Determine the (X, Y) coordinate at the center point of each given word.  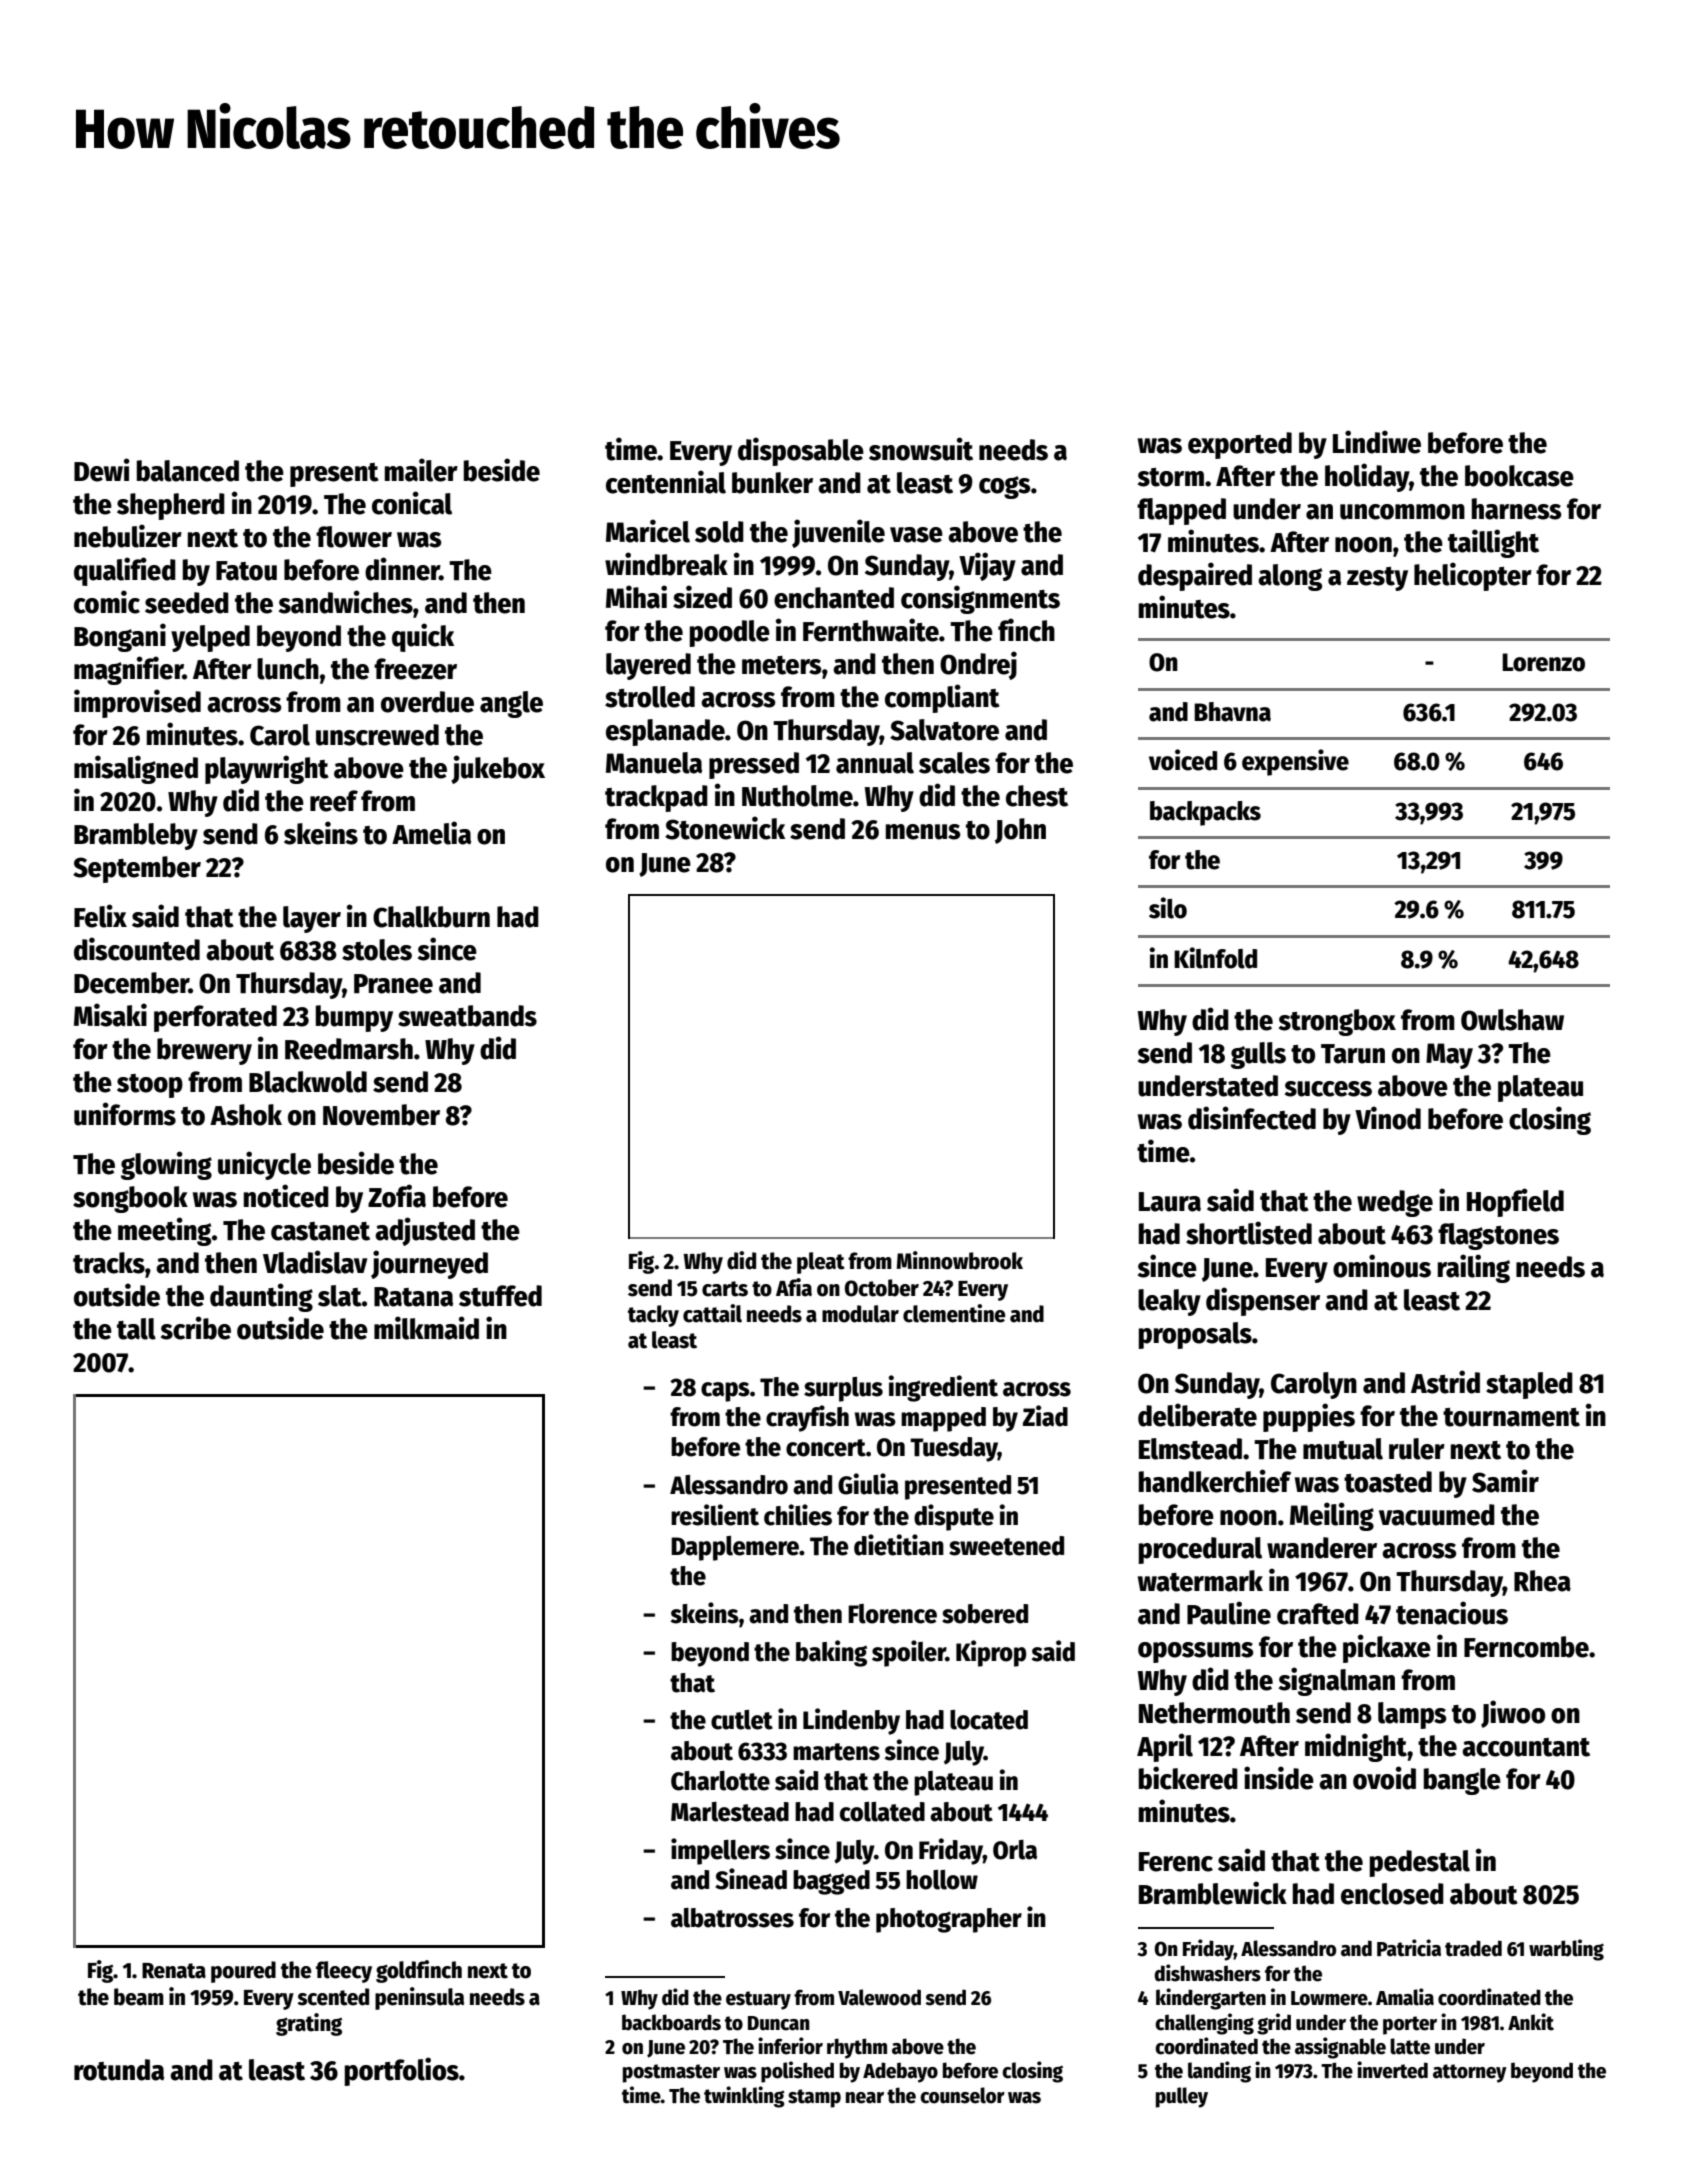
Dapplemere (735, 1548)
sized (702, 597)
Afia (794, 1287)
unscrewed (377, 735)
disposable (801, 451)
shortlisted (1249, 1233)
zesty (1377, 579)
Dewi (102, 470)
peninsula (419, 1998)
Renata (174, 1971)
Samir (1505, 1481)
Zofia (397, 1196)
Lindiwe (1377, 442)
